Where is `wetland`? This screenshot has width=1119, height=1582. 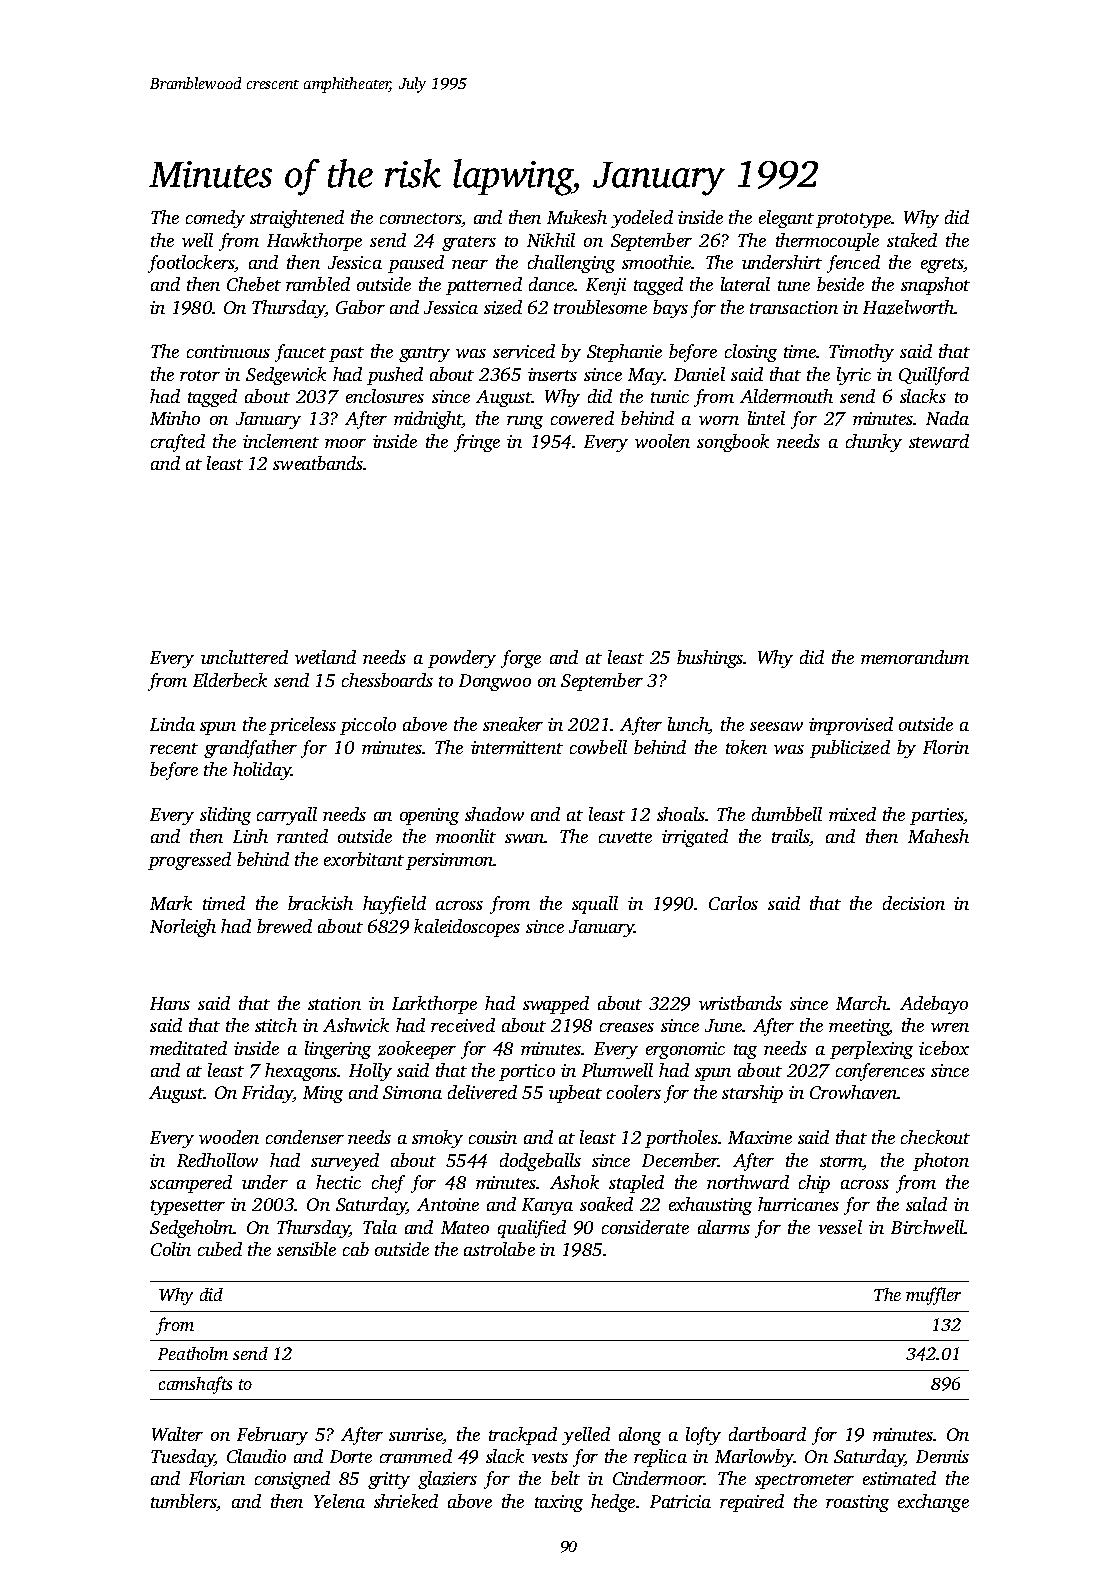
wetland is located at coordinates (325, 657).
